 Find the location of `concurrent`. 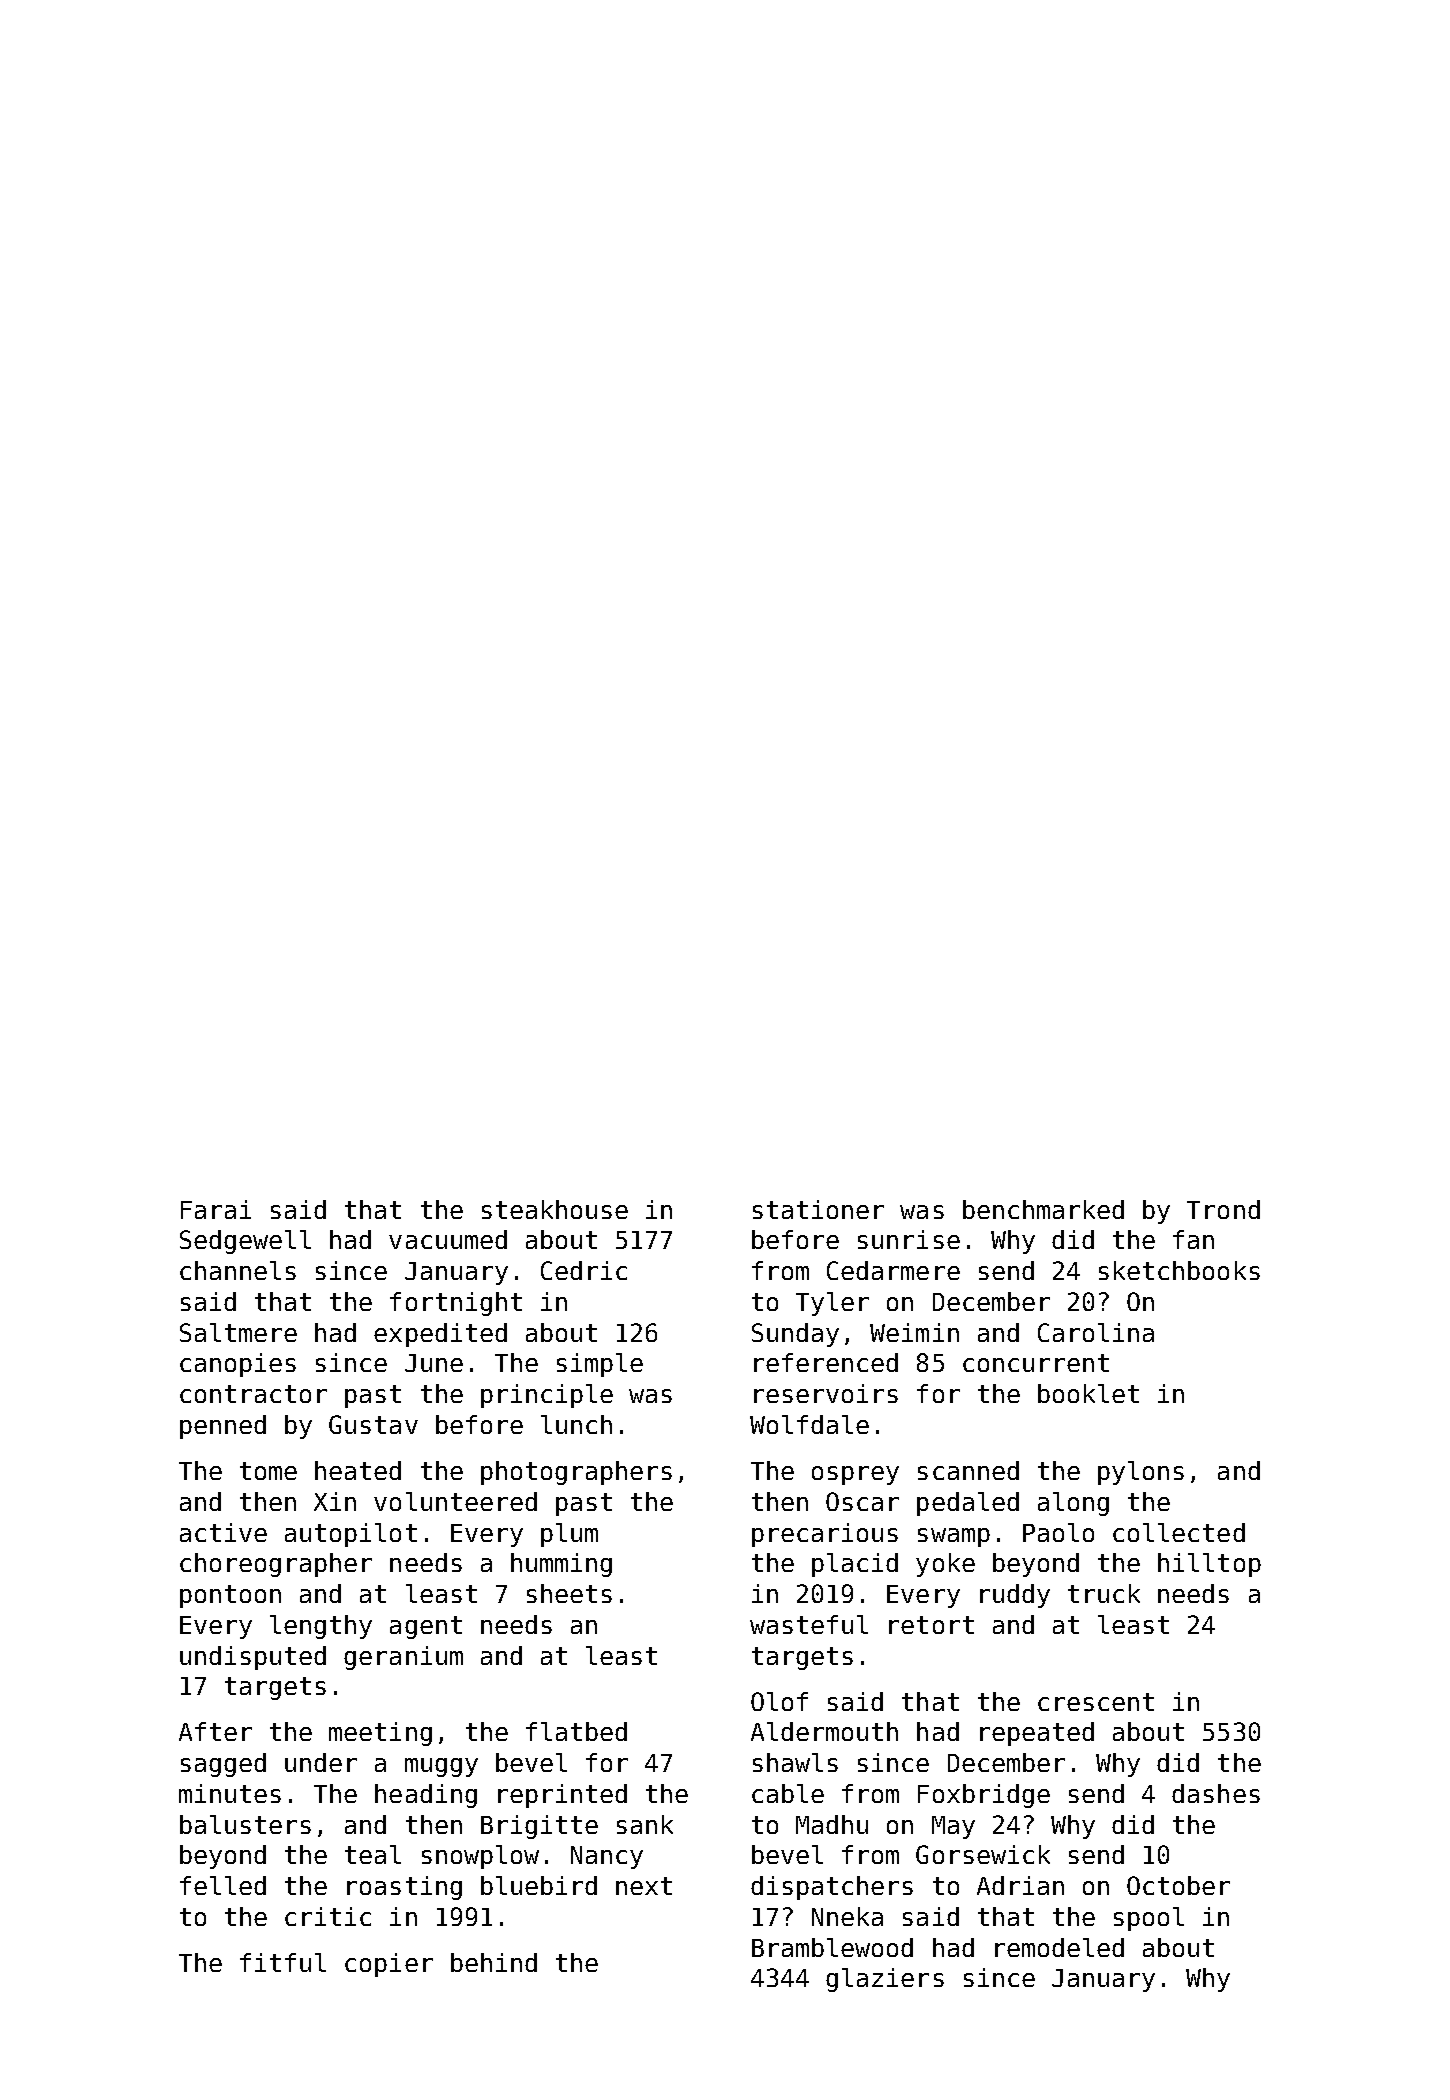

concurrent is located at coordinates (1036, 1363).
